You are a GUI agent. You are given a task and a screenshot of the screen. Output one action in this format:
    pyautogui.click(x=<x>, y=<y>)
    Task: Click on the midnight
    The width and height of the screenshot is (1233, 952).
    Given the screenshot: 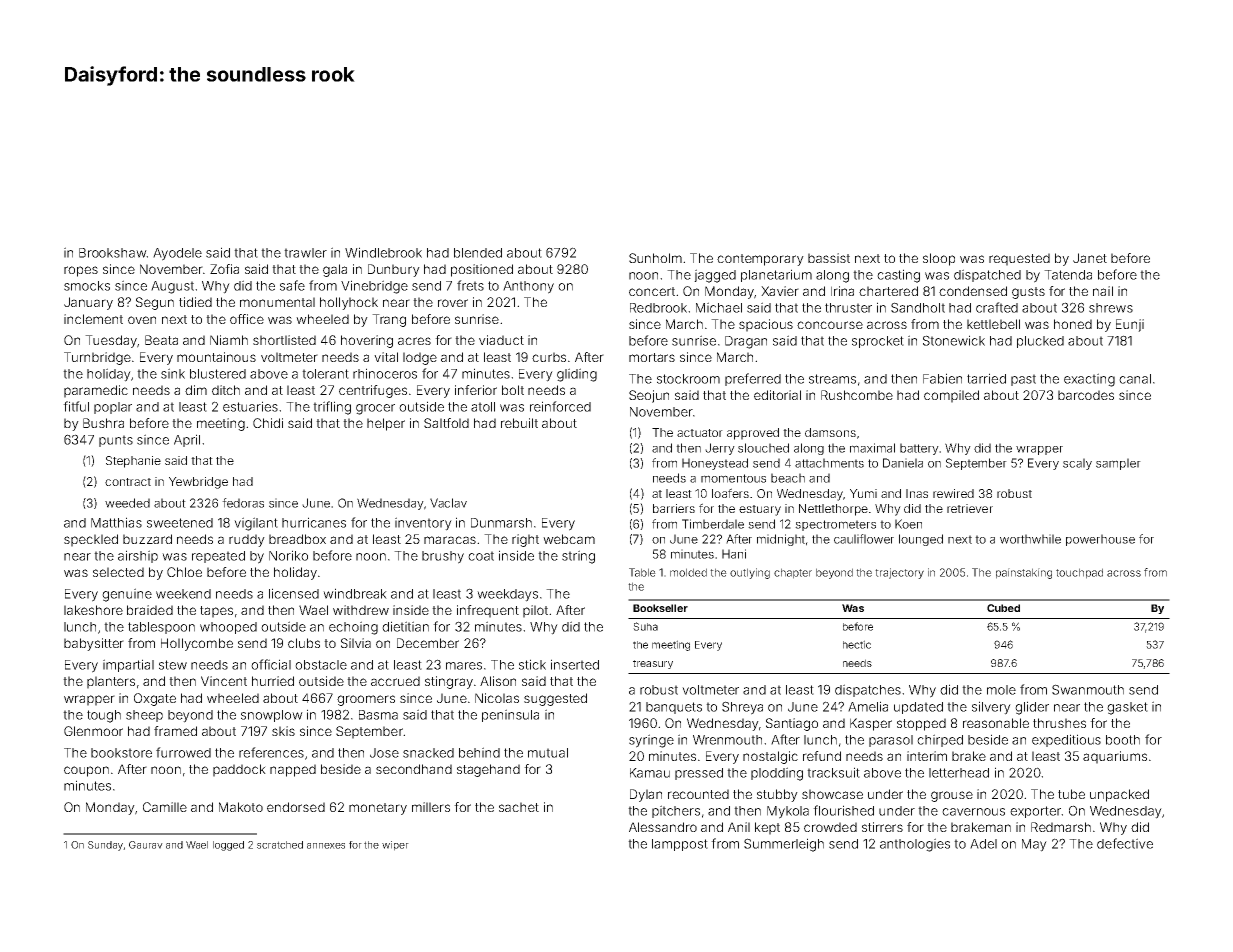 What is the action you would take?
    pyautogui.click(x=781, y=540)
